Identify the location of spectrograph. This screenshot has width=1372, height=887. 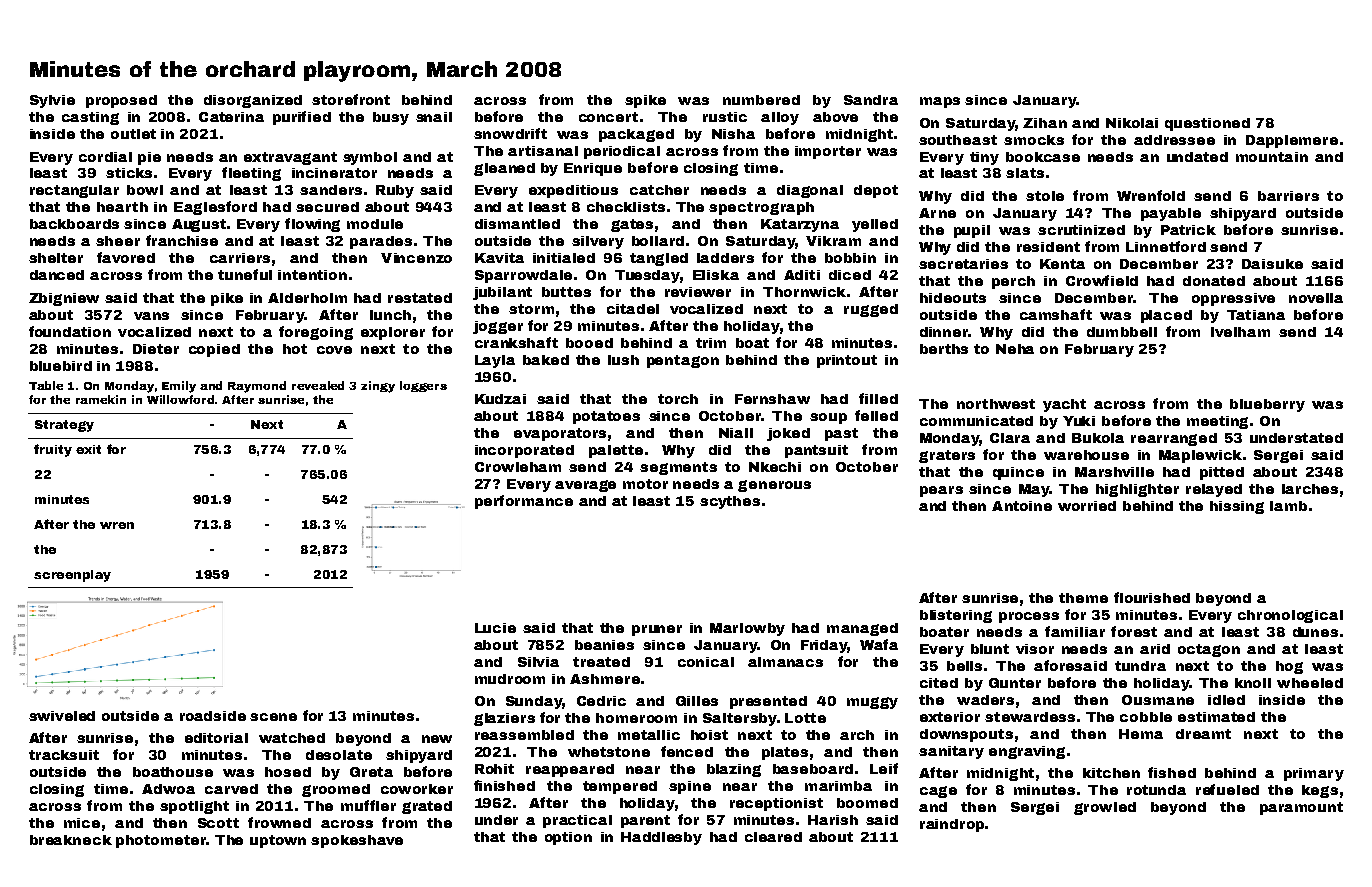
(761, 208).
